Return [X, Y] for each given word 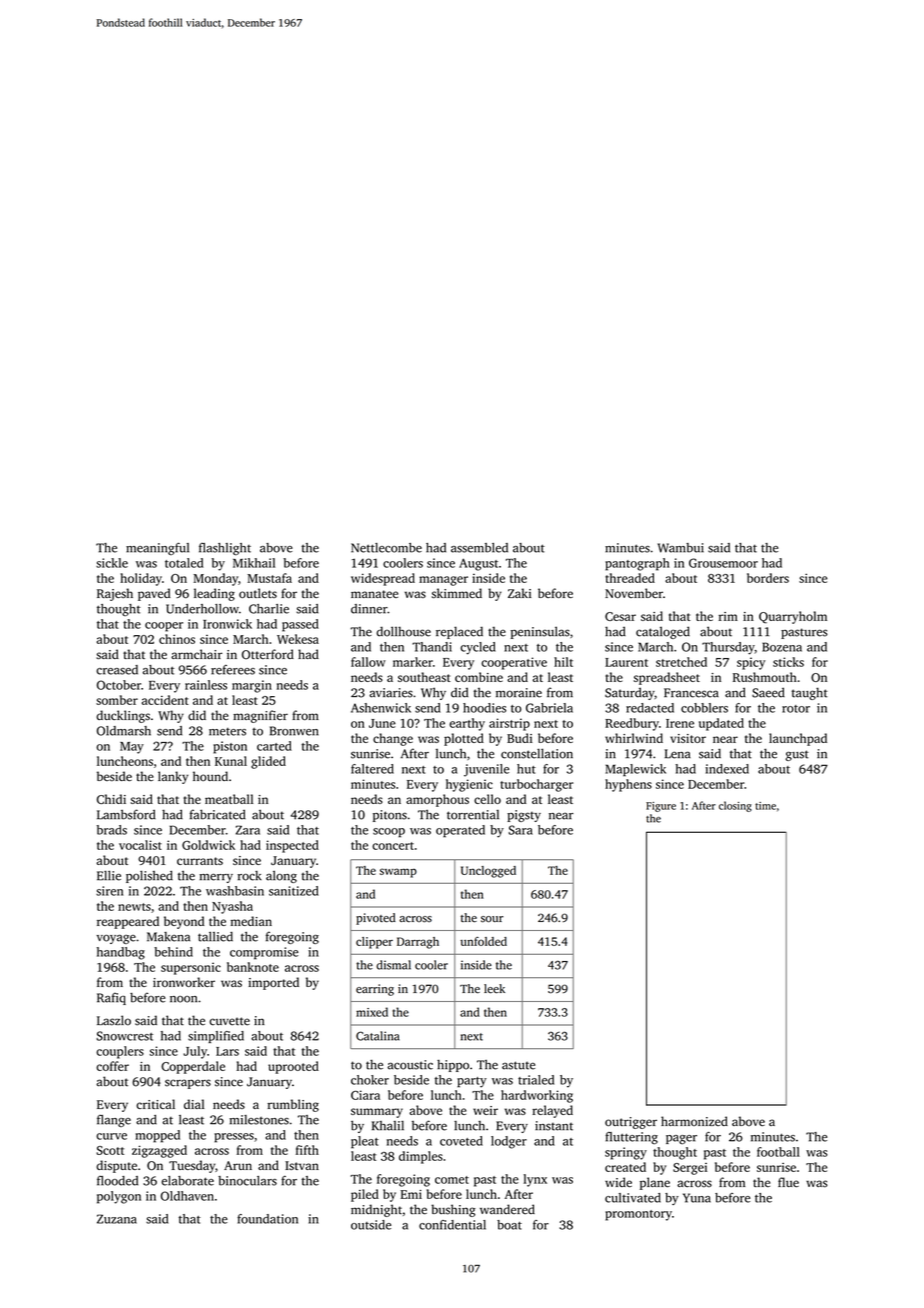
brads [112, 830]
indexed [727, 769]
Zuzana [117, 1219]
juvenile [486, 770]
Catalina [378, 1036]
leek [494, 989]
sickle [112, 563]
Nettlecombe [386, 548]
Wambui [680, 548]
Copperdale [193, 1067]
